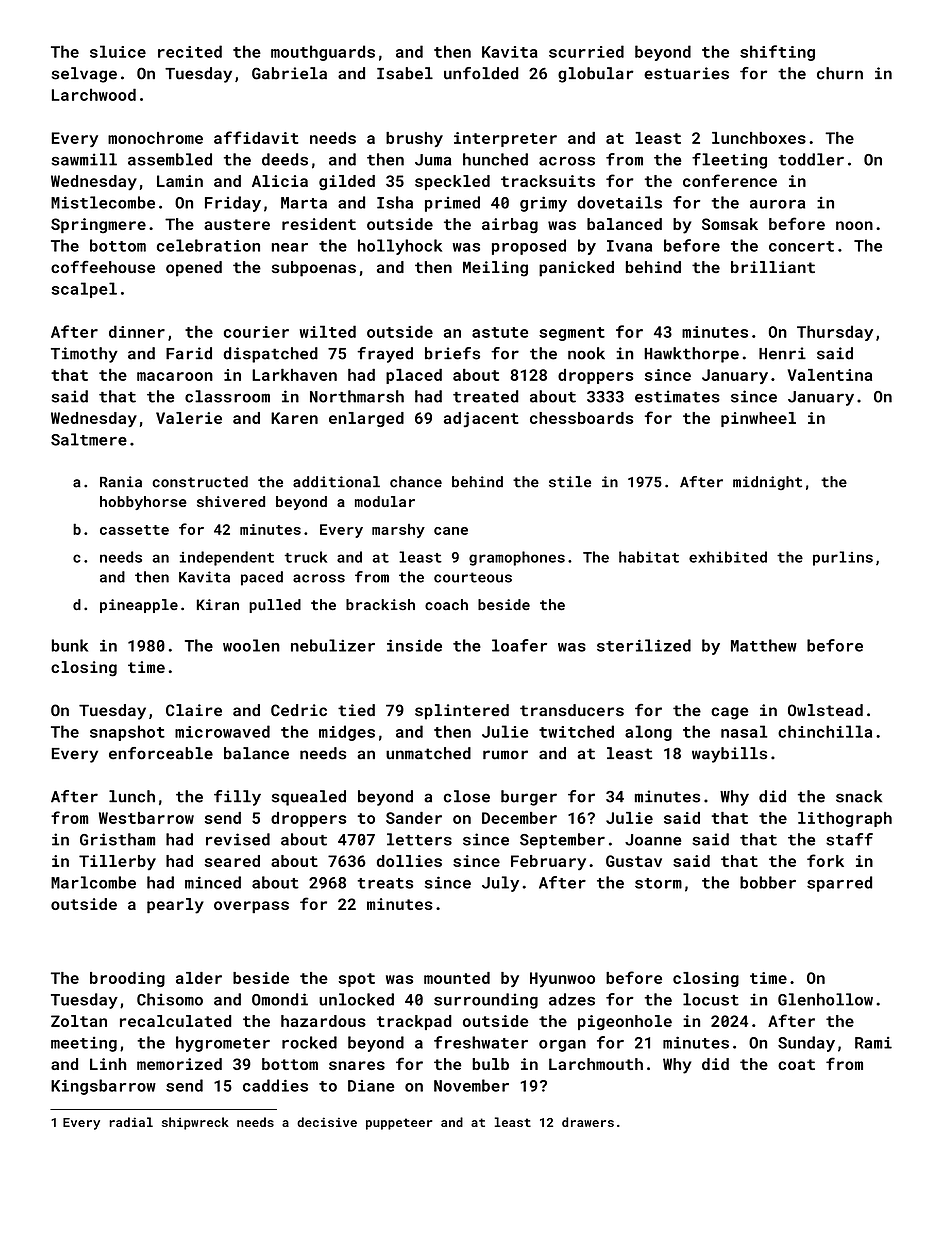  What do you see at coordinates (356, 980) in the page?
I see `spot` at bounding box center [356, 980].
